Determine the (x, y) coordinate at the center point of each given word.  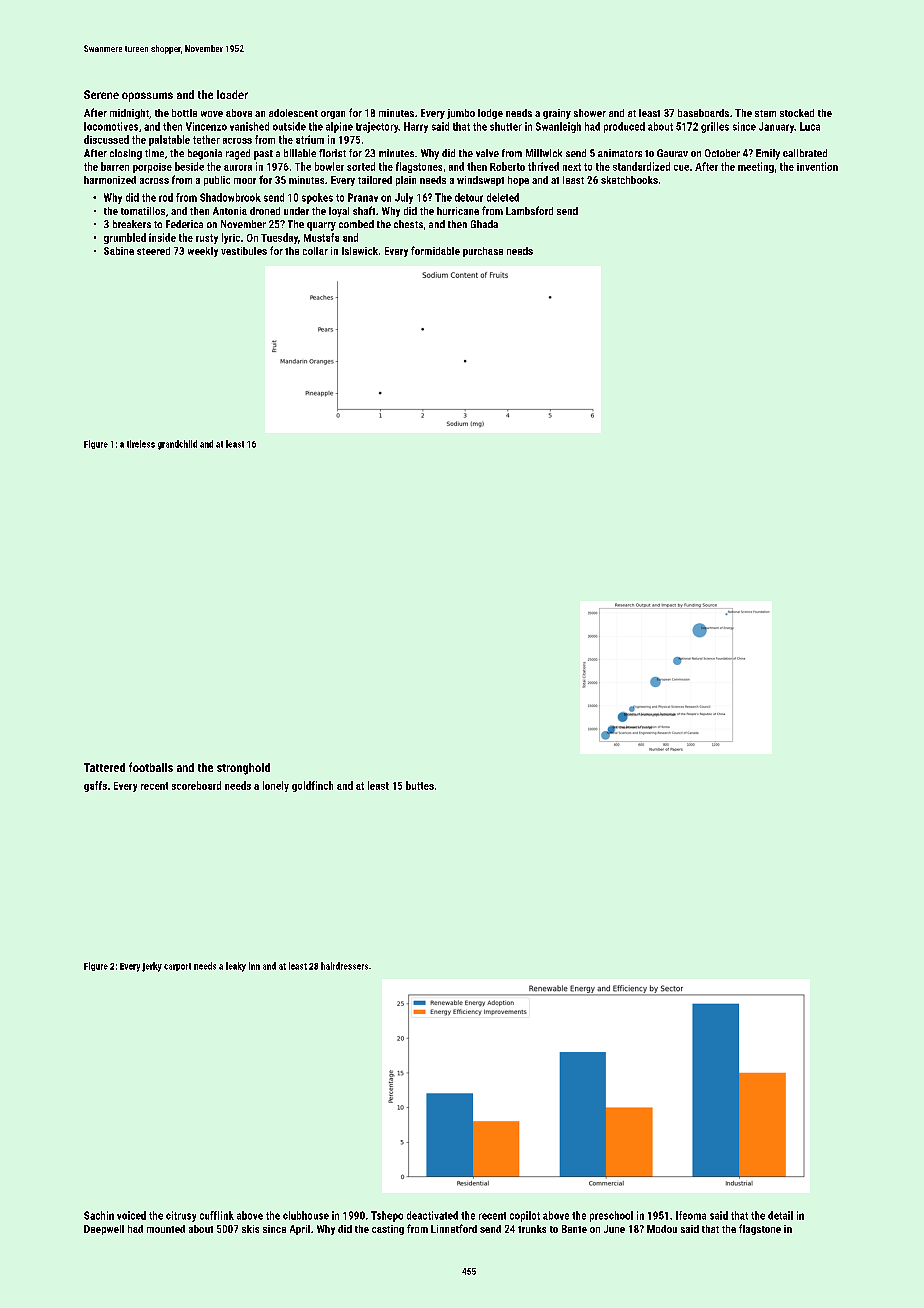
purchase (483, 252)
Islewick (360, 251)
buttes (420, 785)
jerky (152, 967)
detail (780, 1215)
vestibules (244, 251)
